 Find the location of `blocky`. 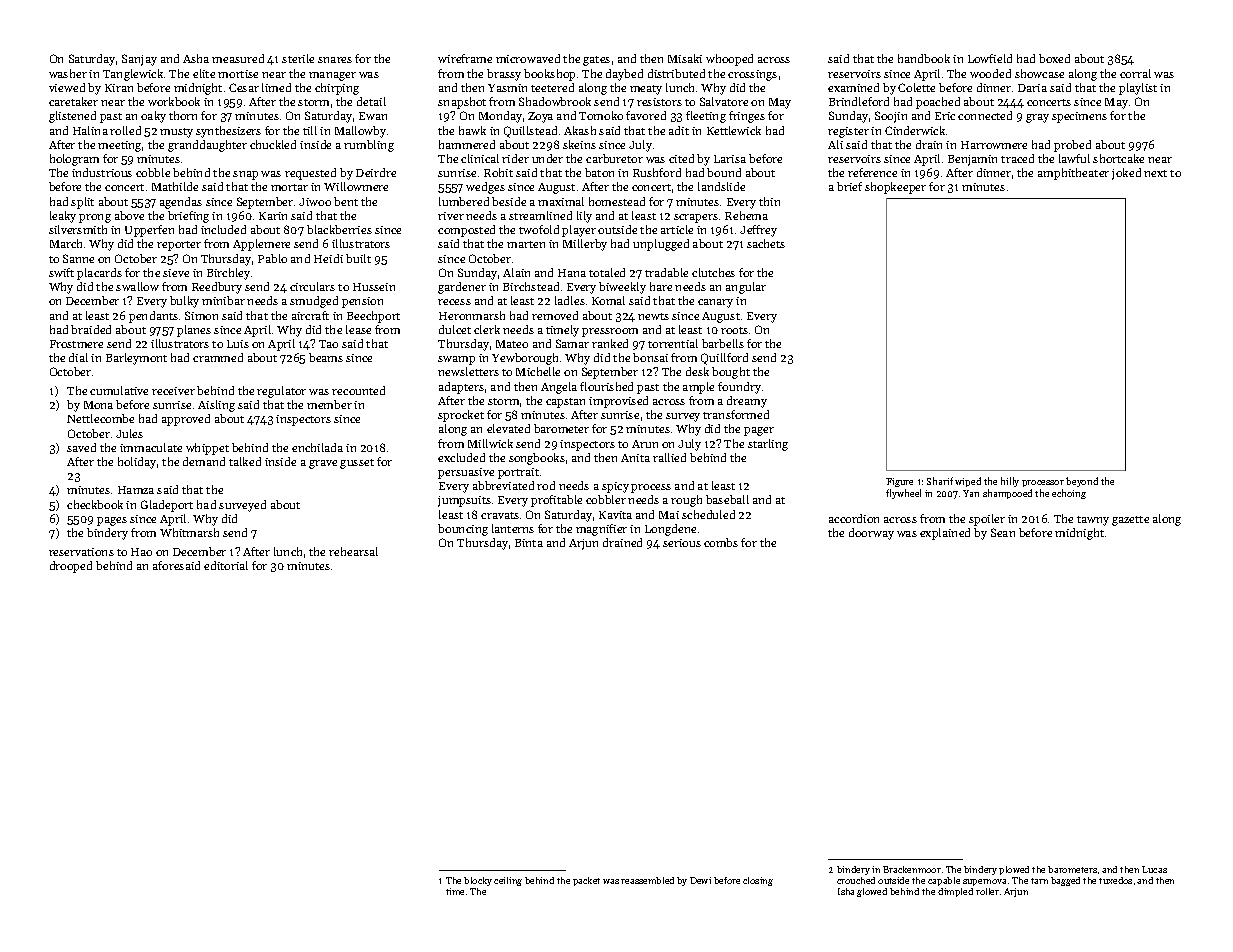

blocky is located at coordinates (478, 881).
